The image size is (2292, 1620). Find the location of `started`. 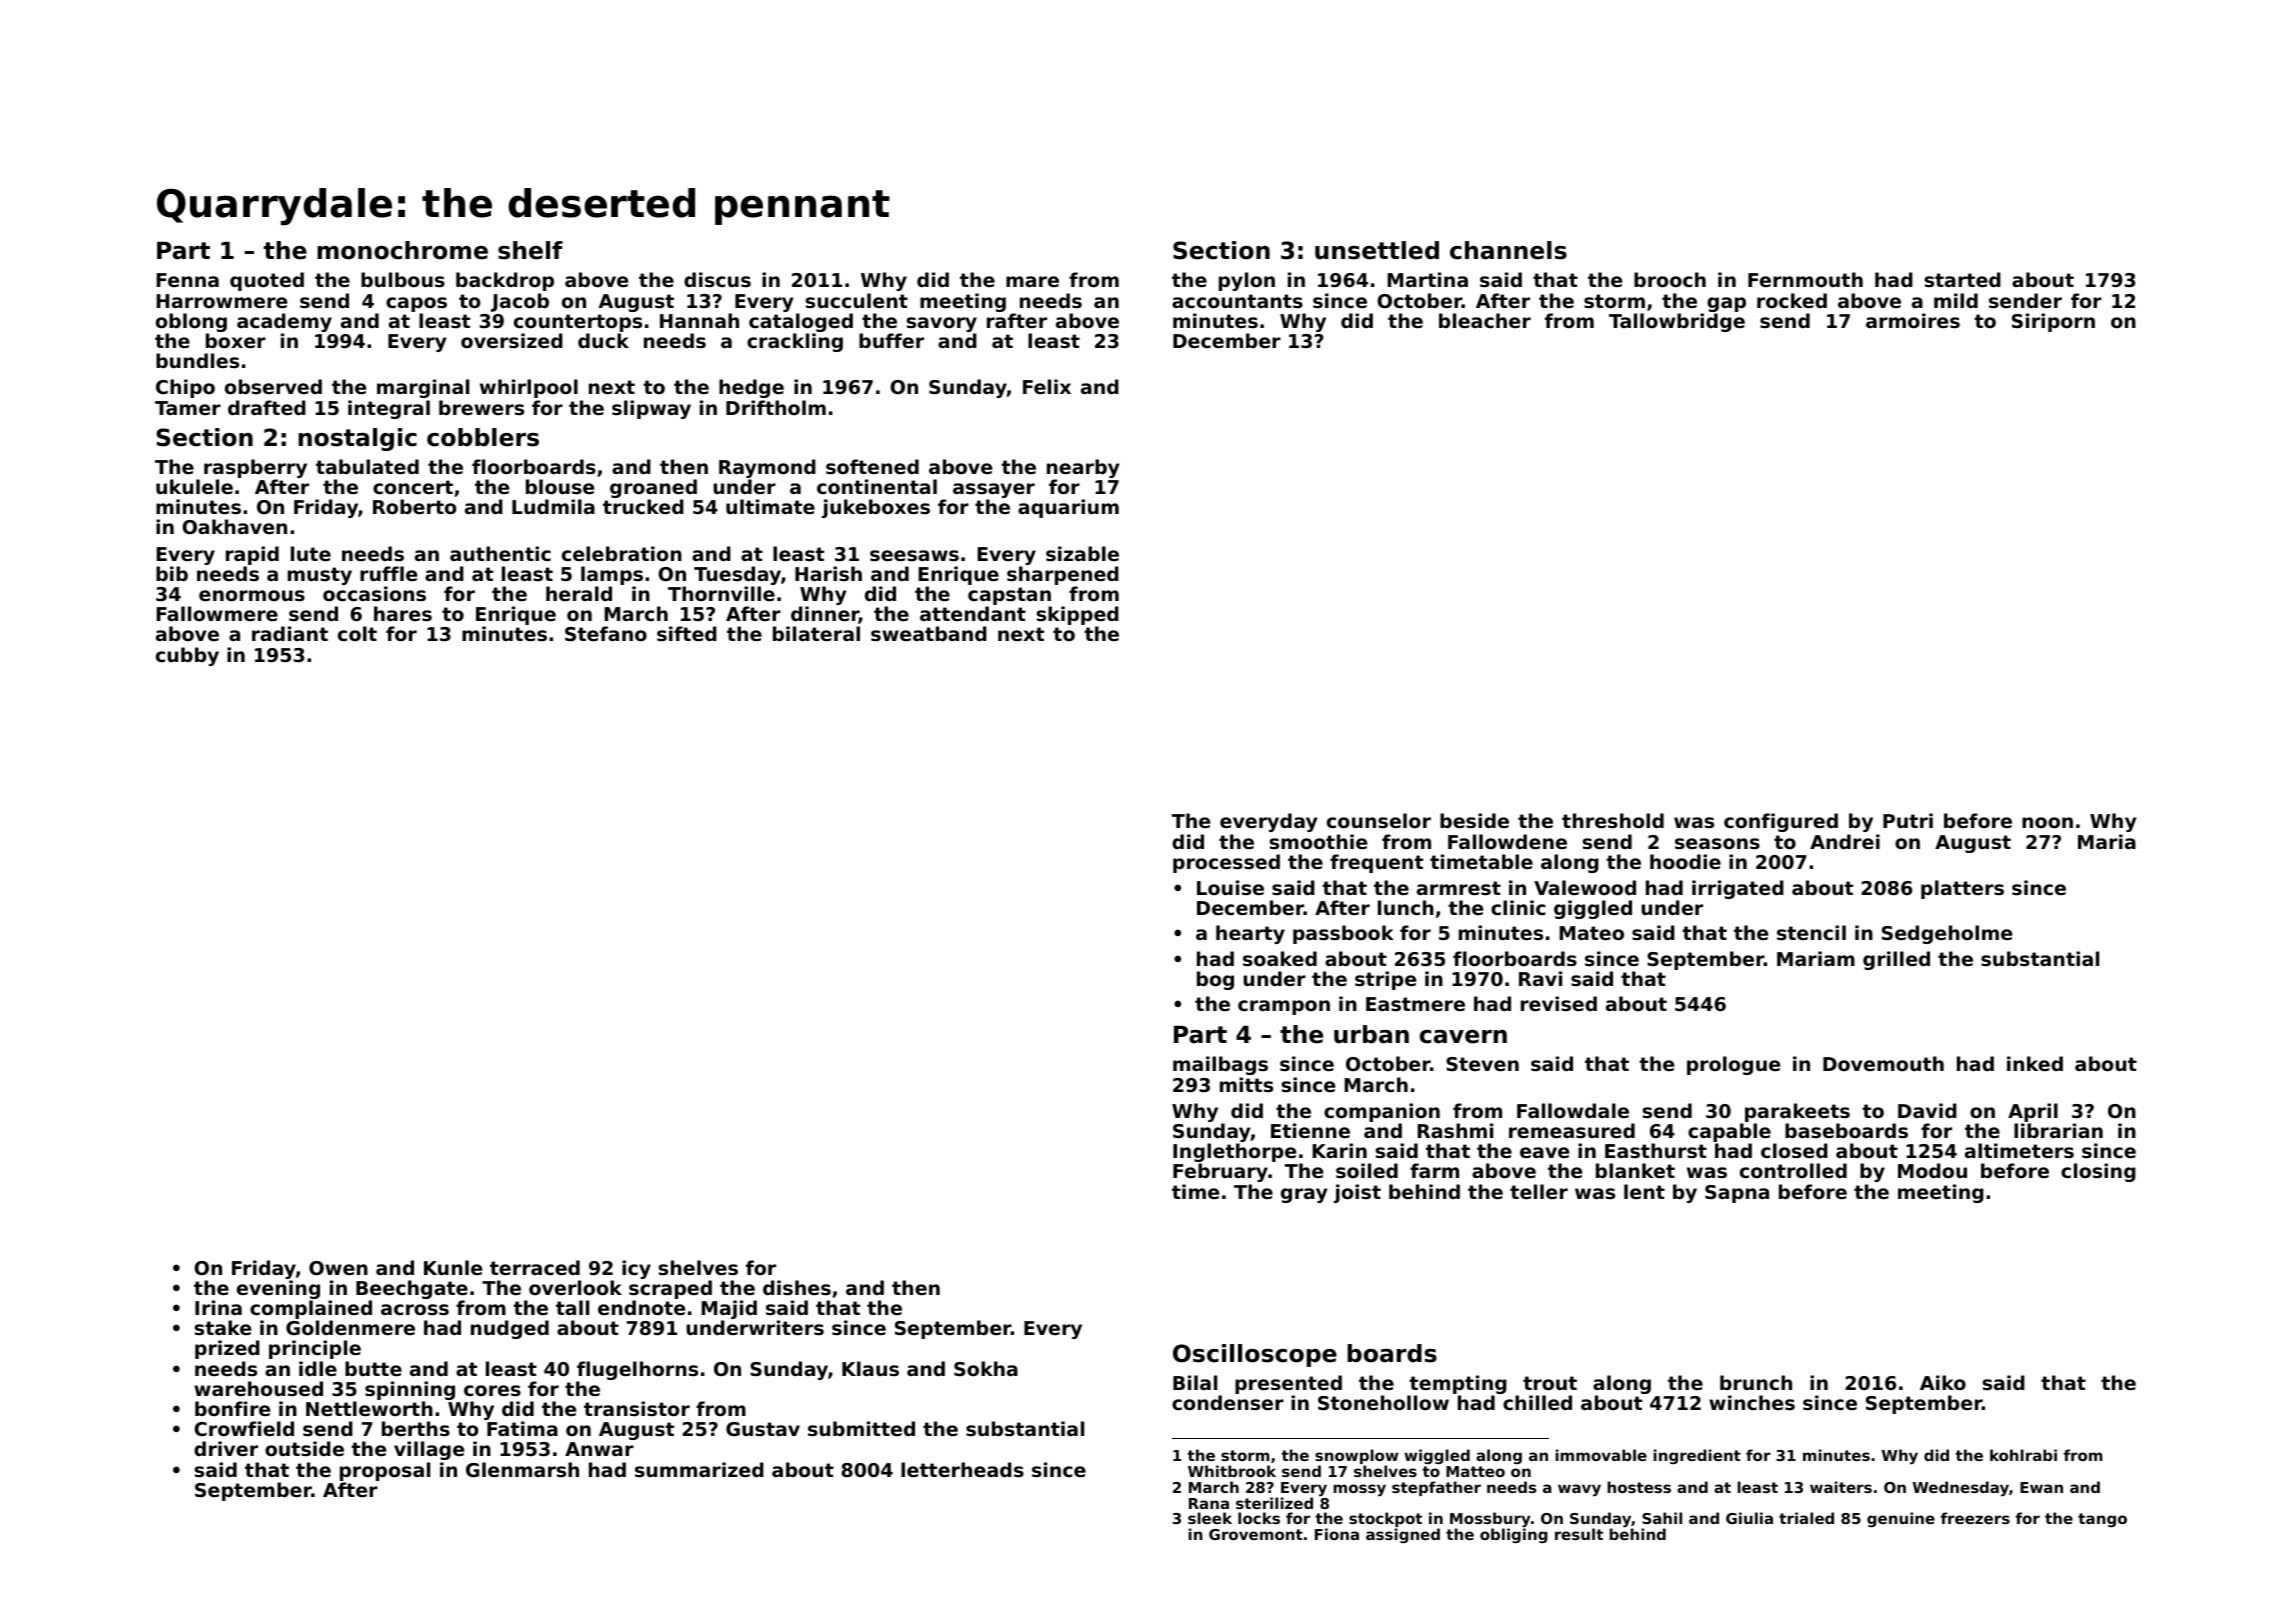

started is located at coordinates (1963, 280).
